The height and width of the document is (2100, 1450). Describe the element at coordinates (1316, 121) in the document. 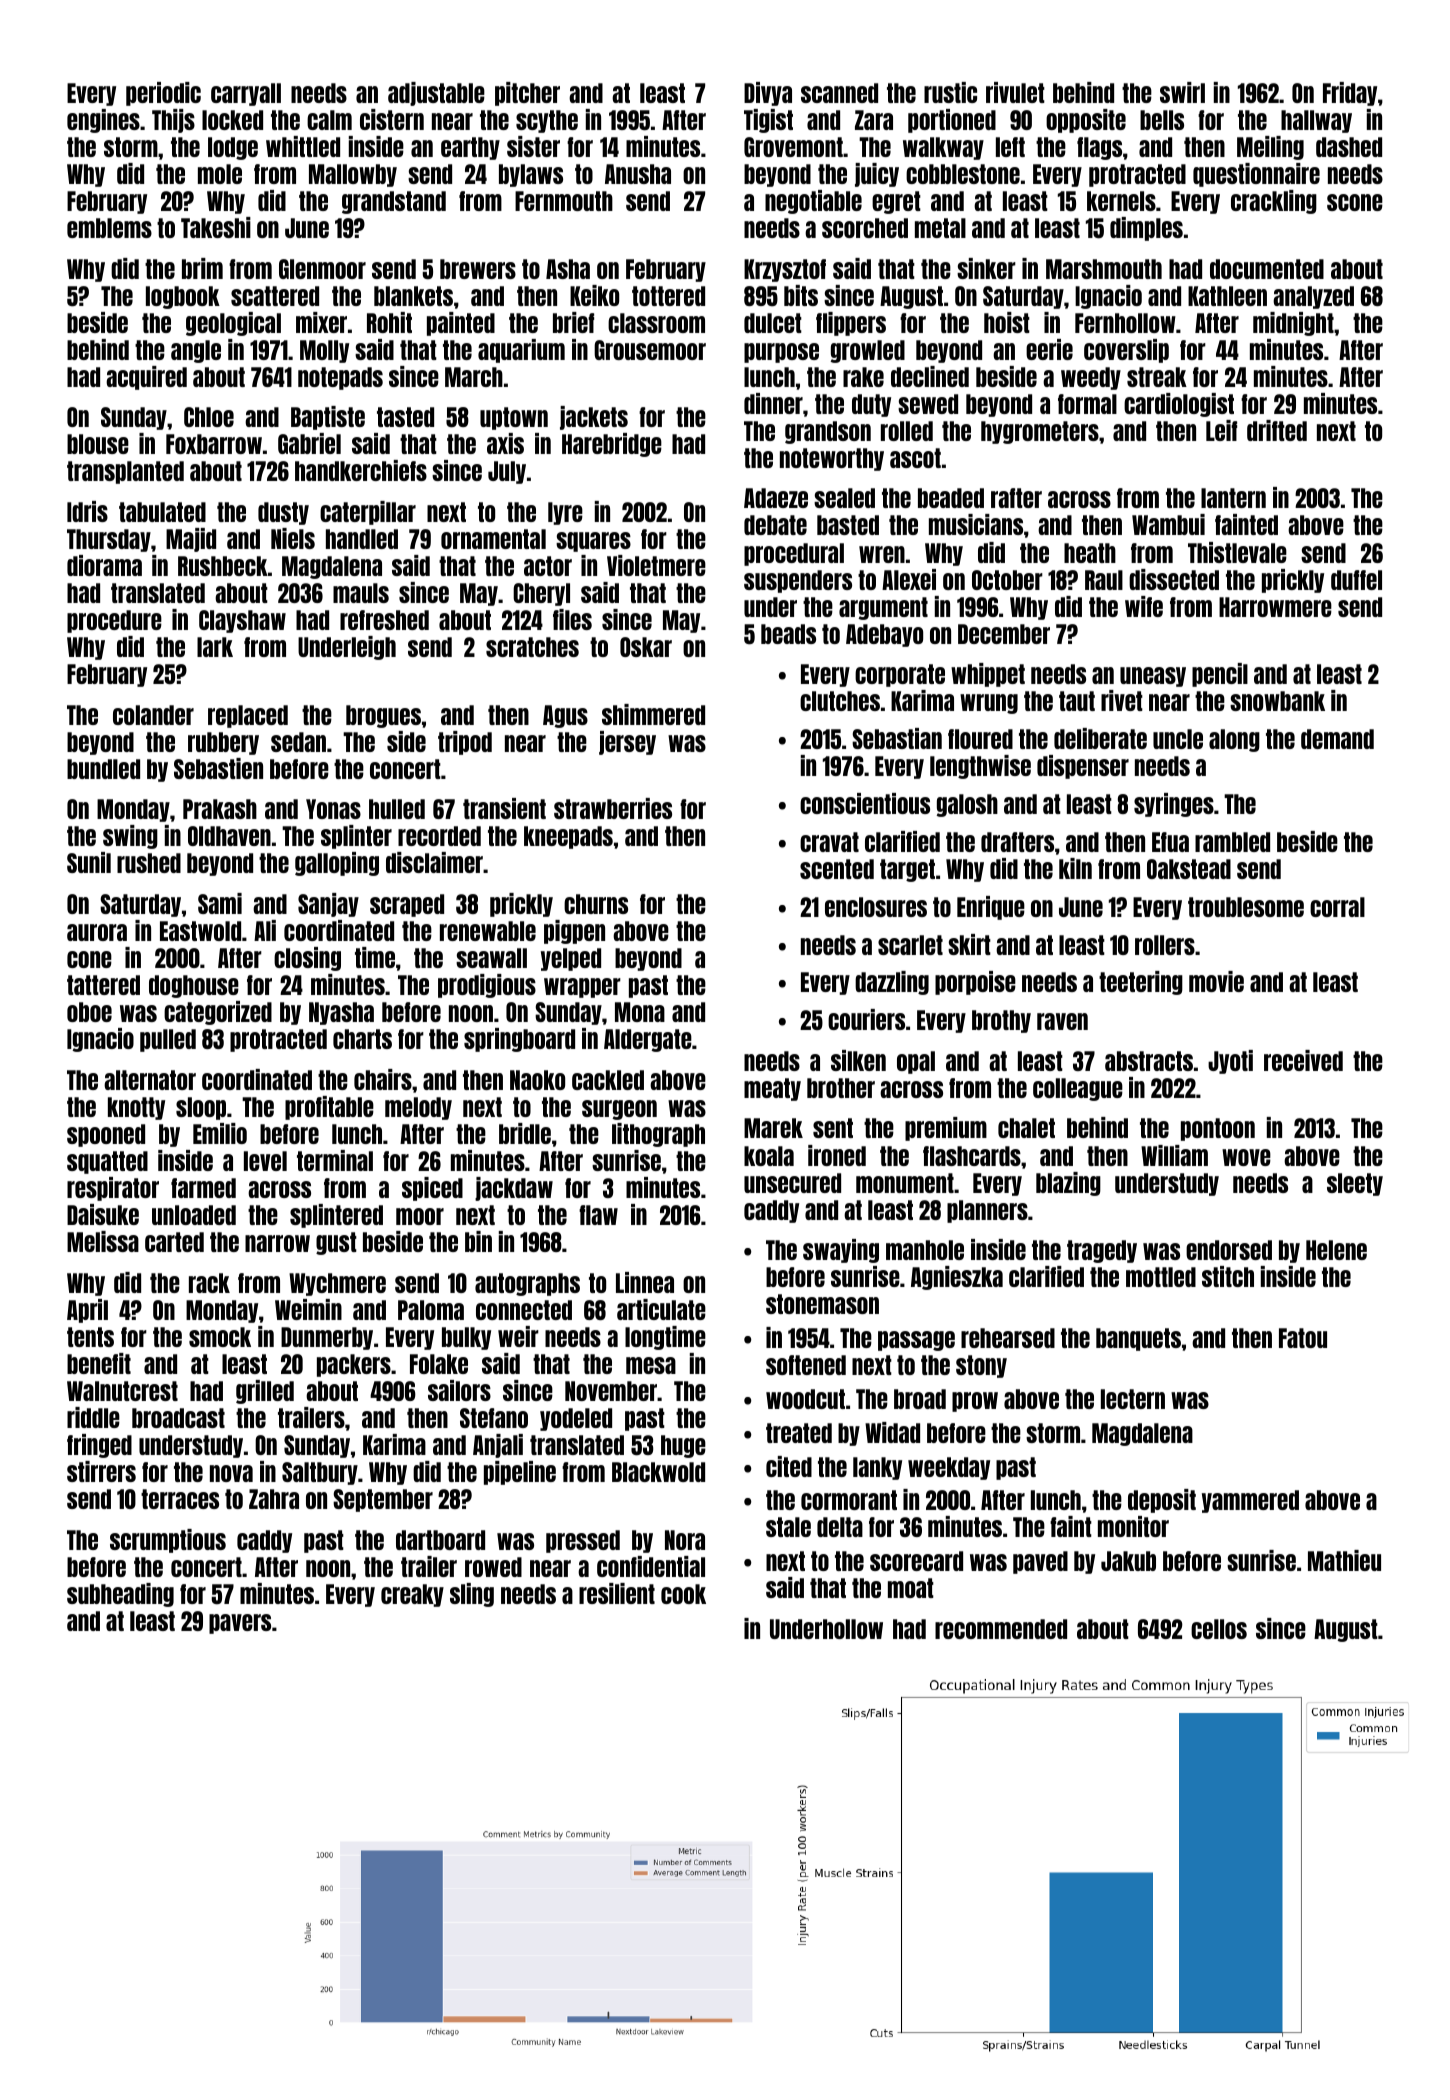

I see `hallway` at that location.
